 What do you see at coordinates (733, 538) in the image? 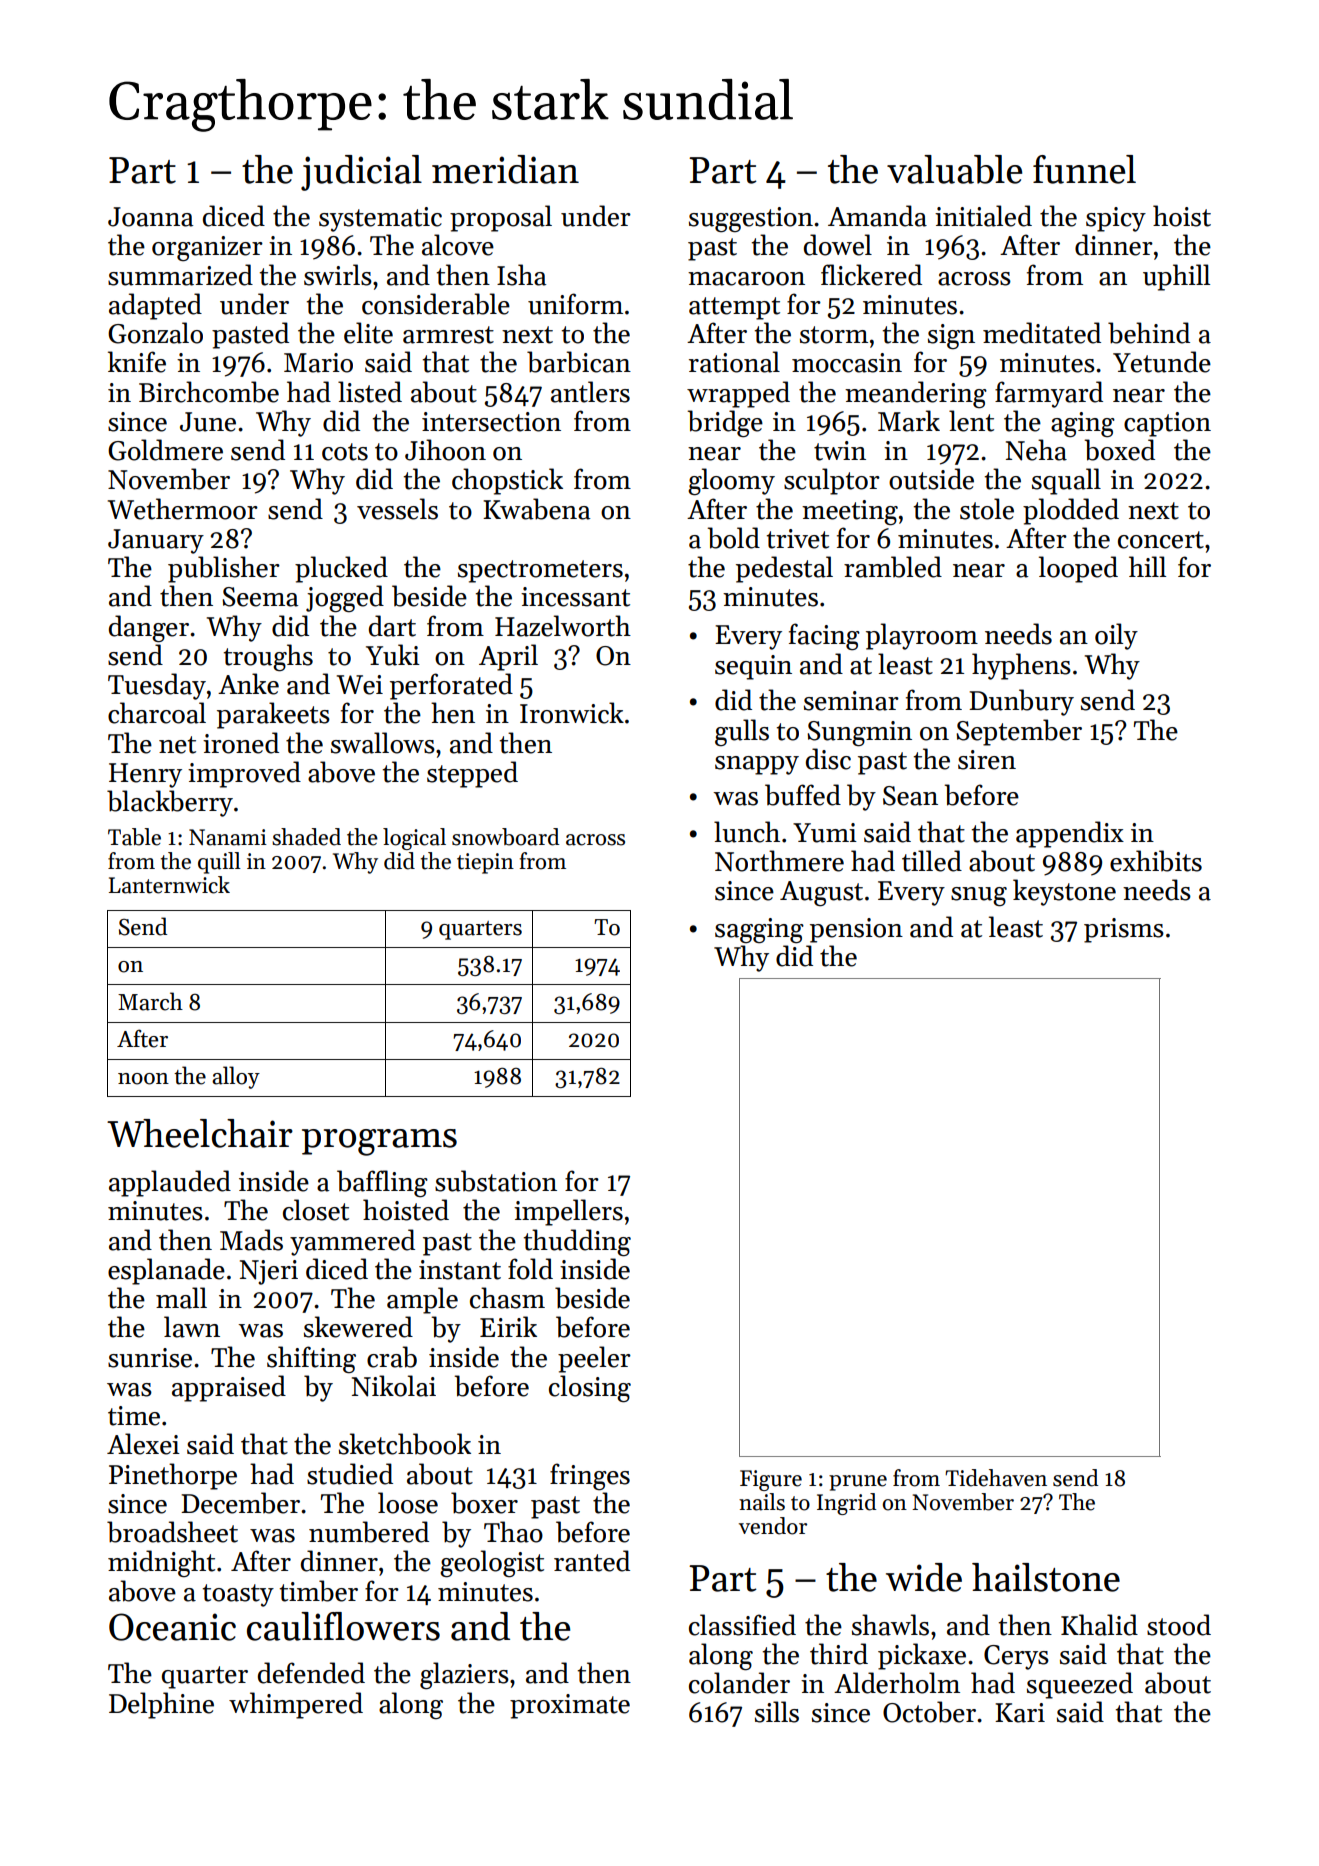
I see `bold` at bounding box center [733, 538].
